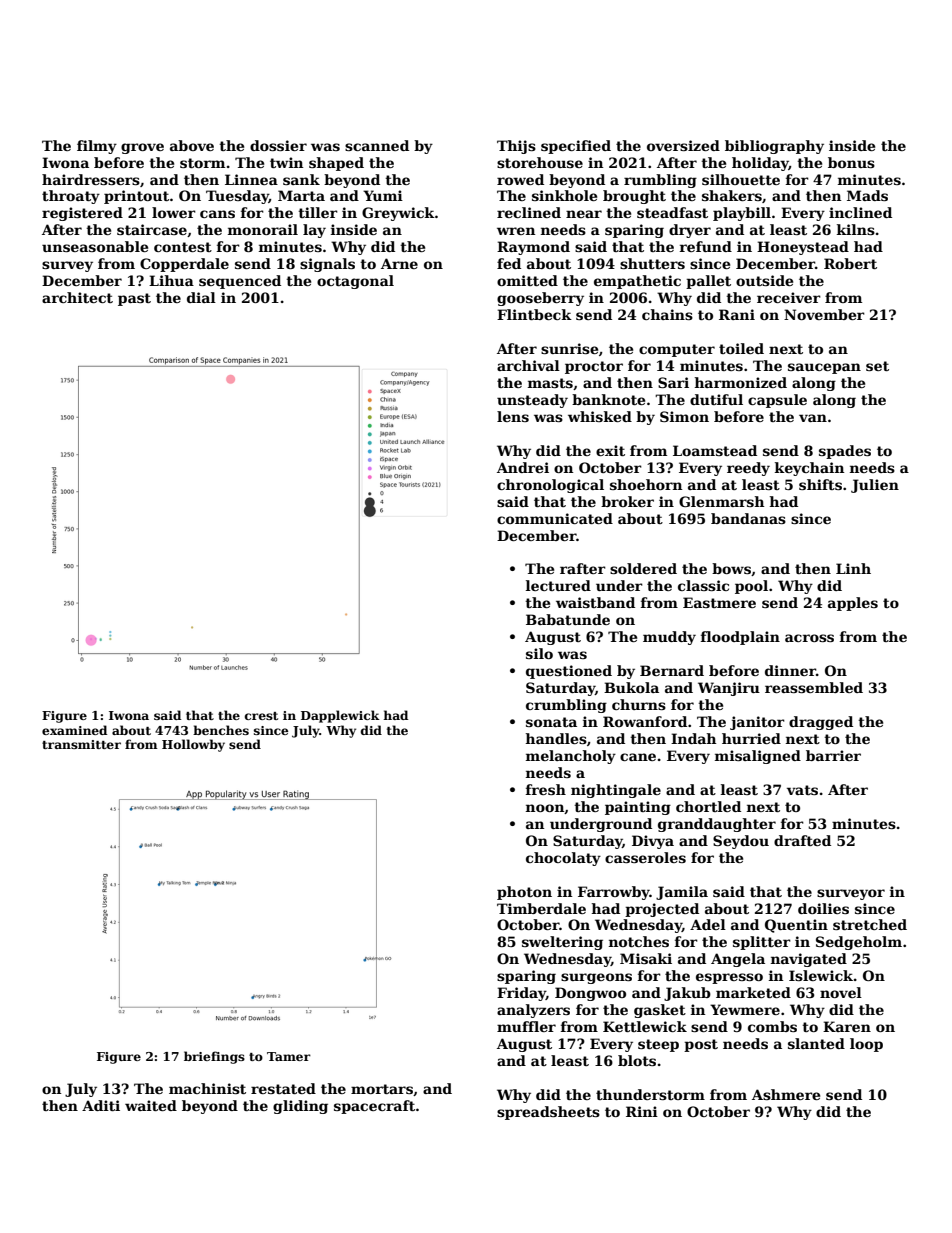 The image size is (952, 1233). I want to click on Andrei, so click(523, 467).
